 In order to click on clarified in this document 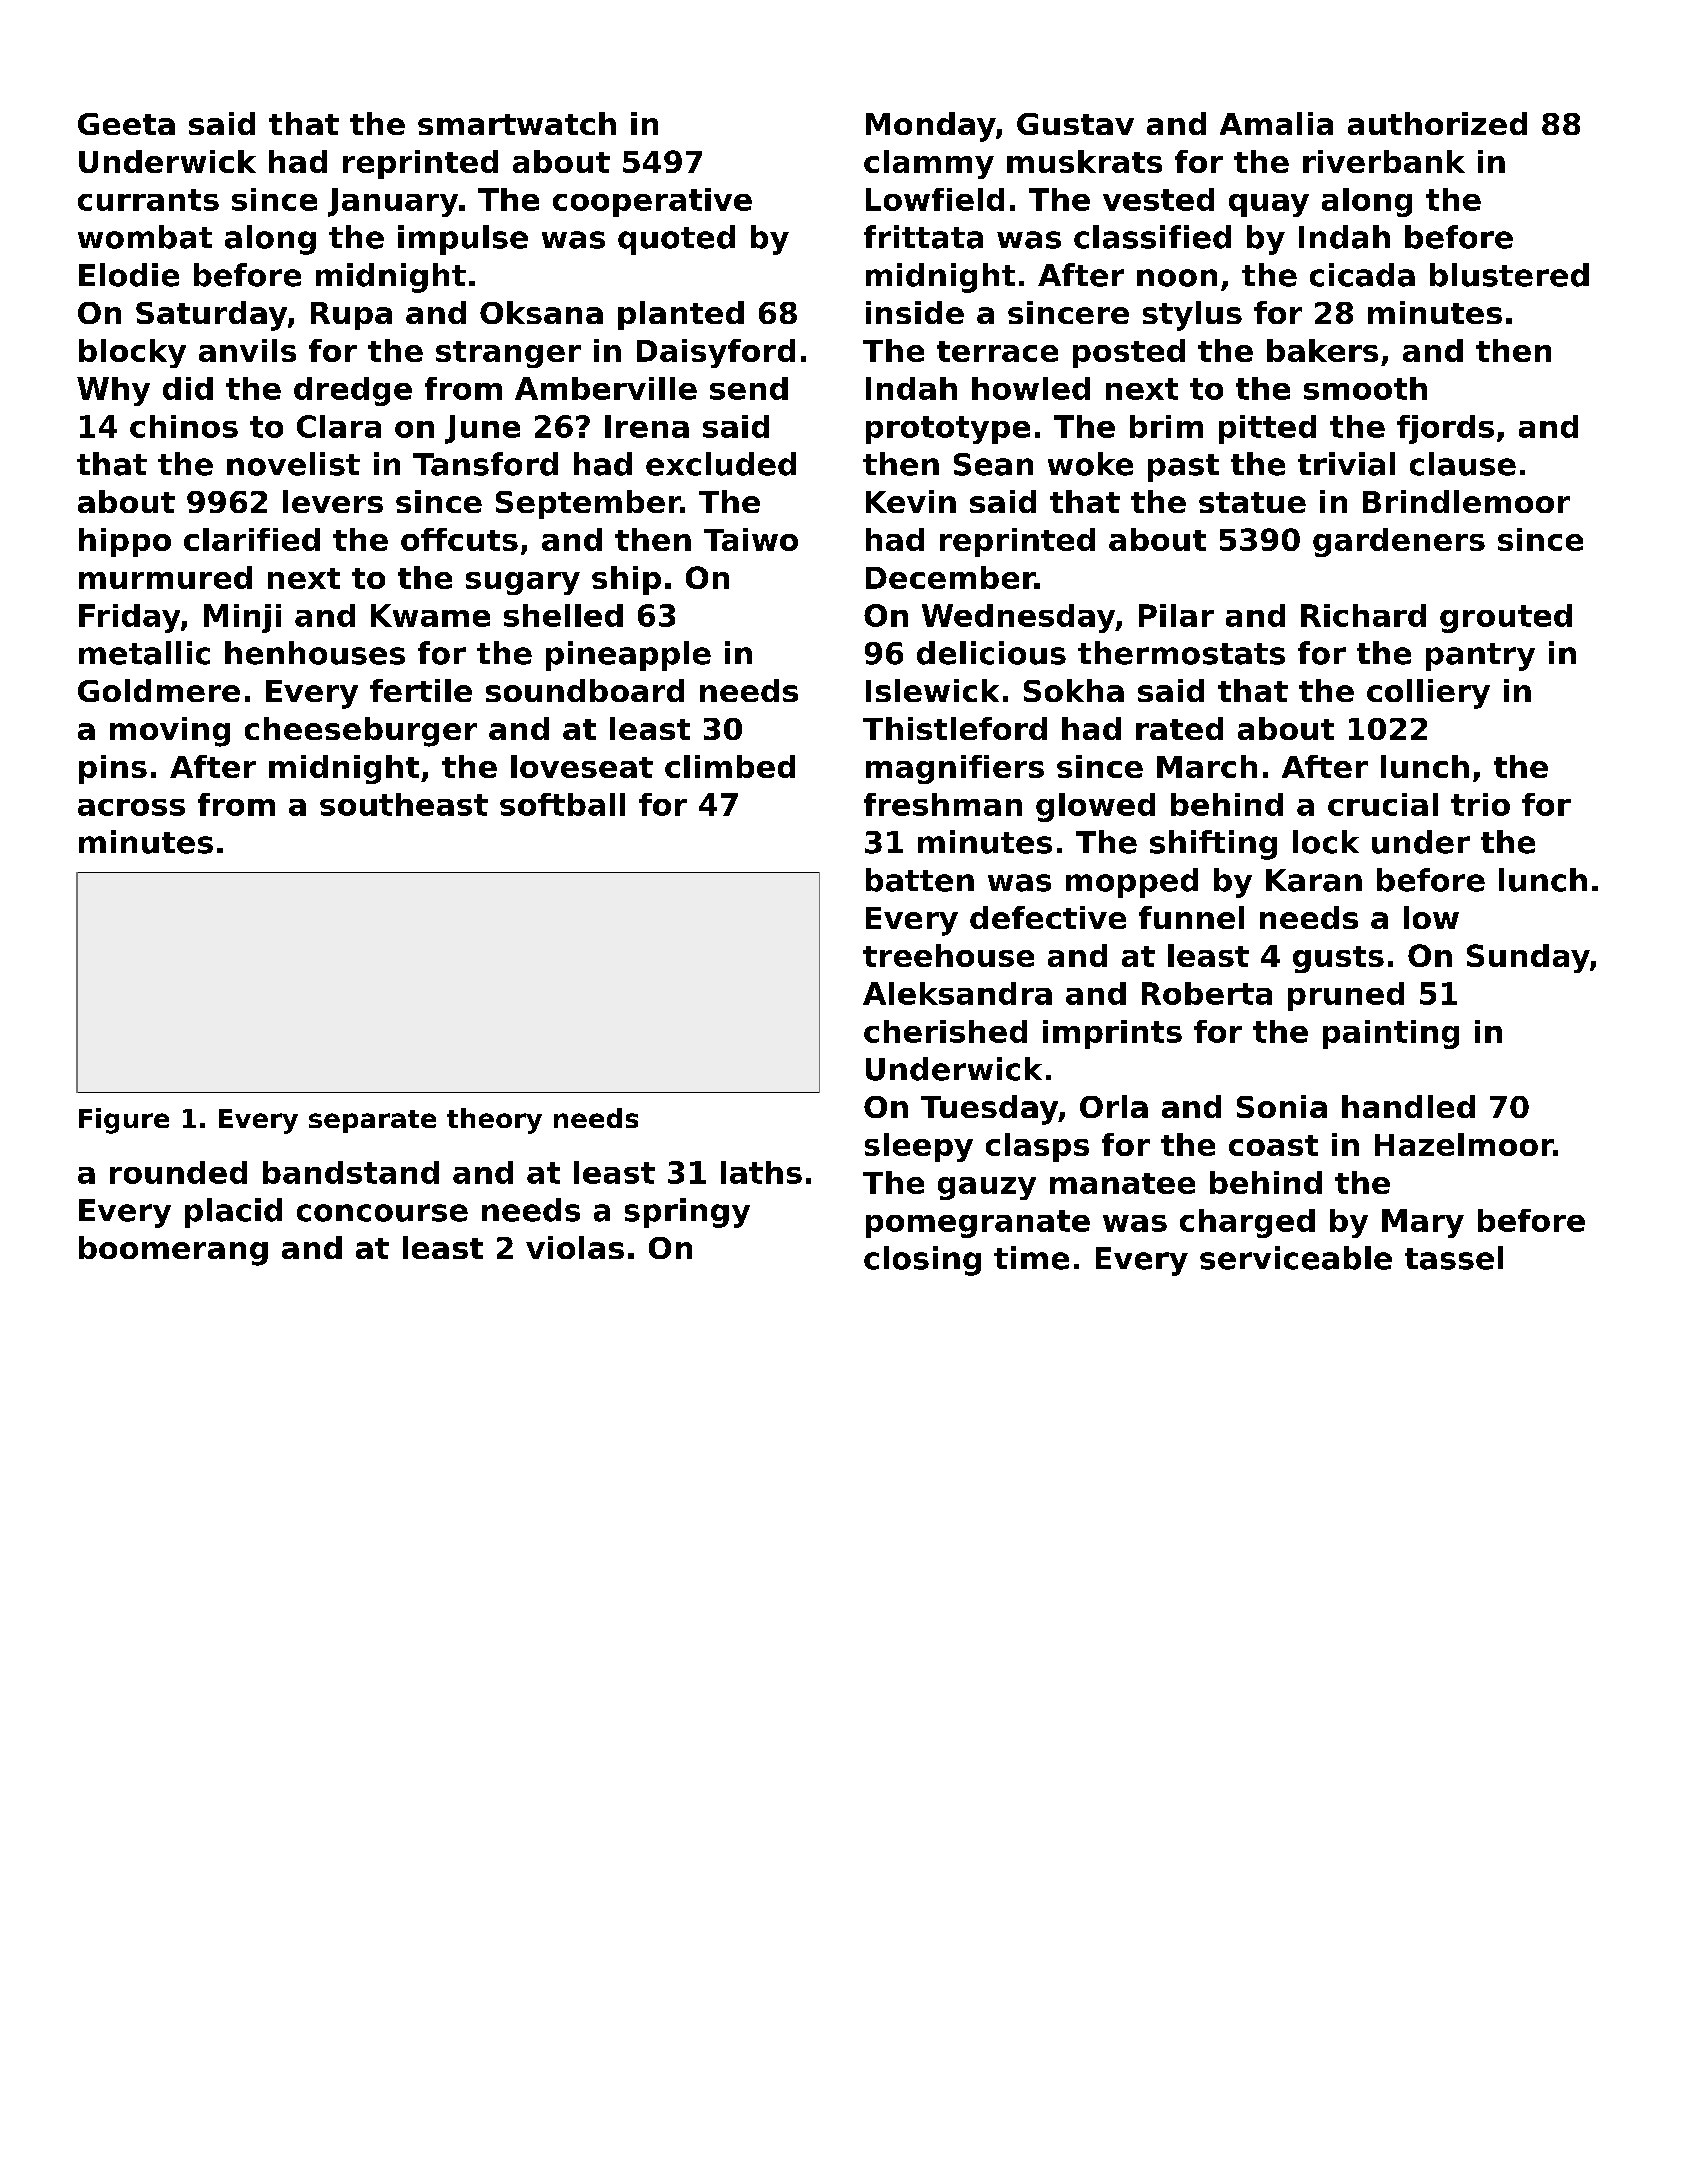, I will do `click(252, 539)`.
